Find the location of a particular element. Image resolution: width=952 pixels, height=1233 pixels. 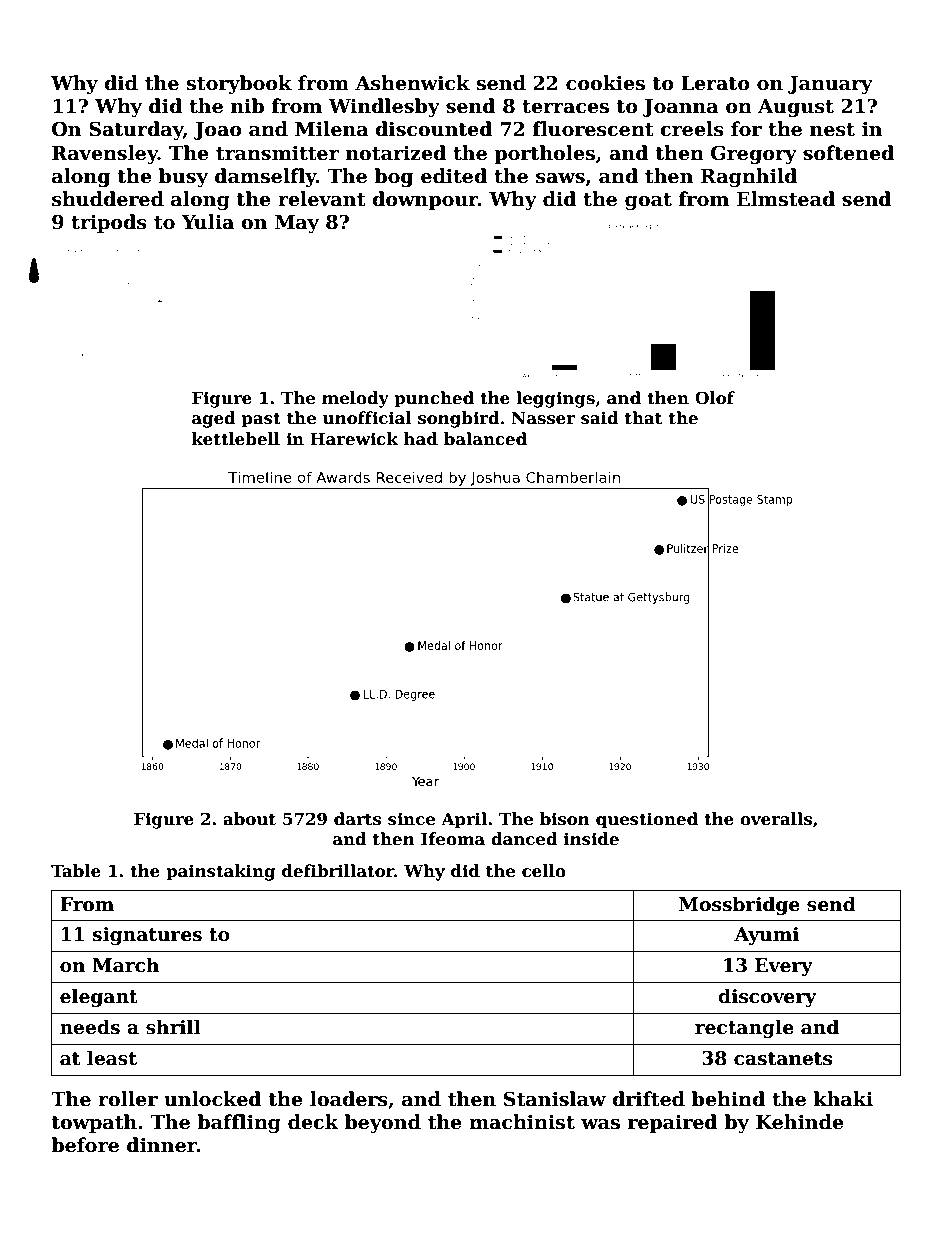

balanced is located at coordinates (485, 439).
